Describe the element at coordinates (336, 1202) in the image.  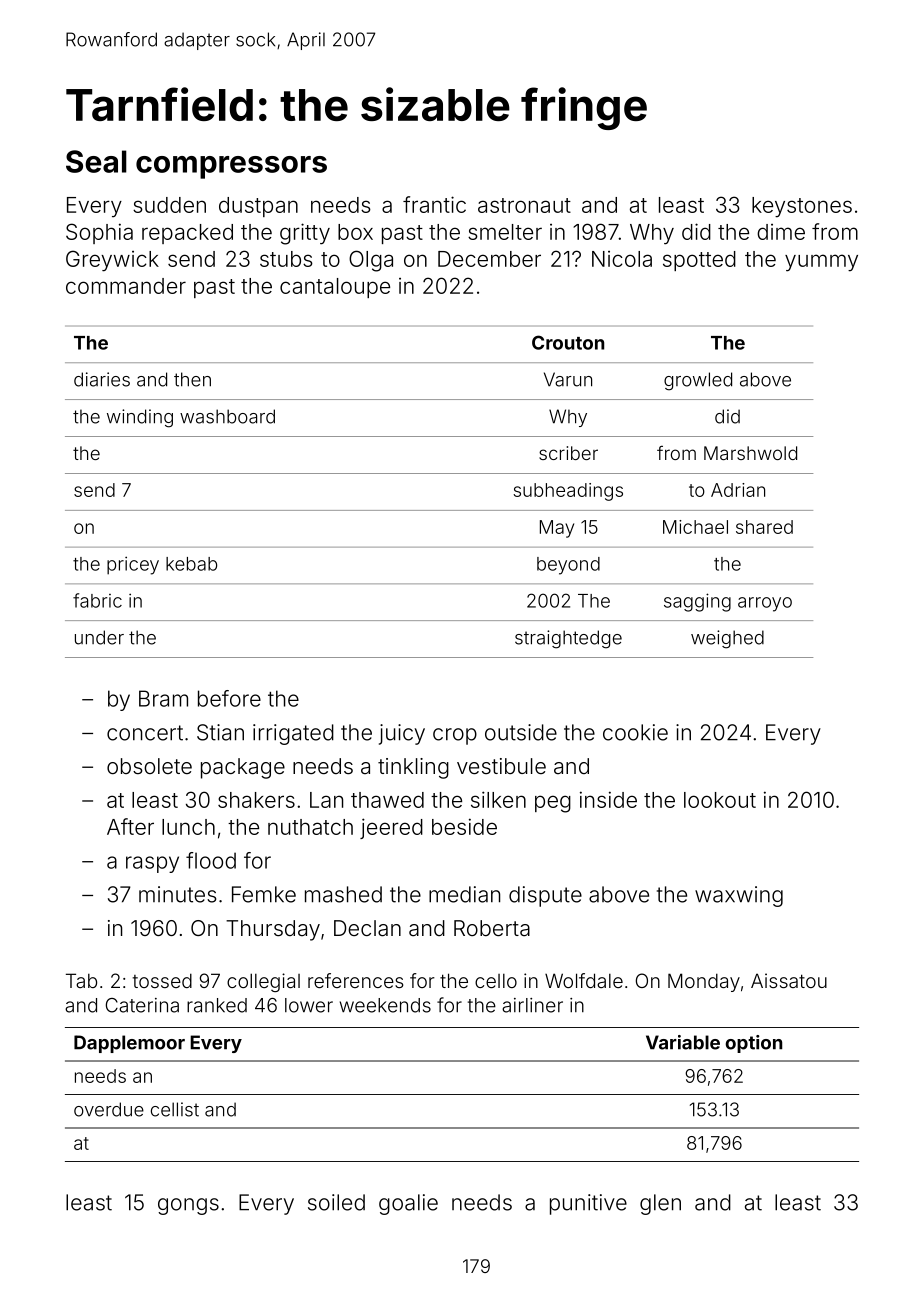
I see `soiled` at that location.
